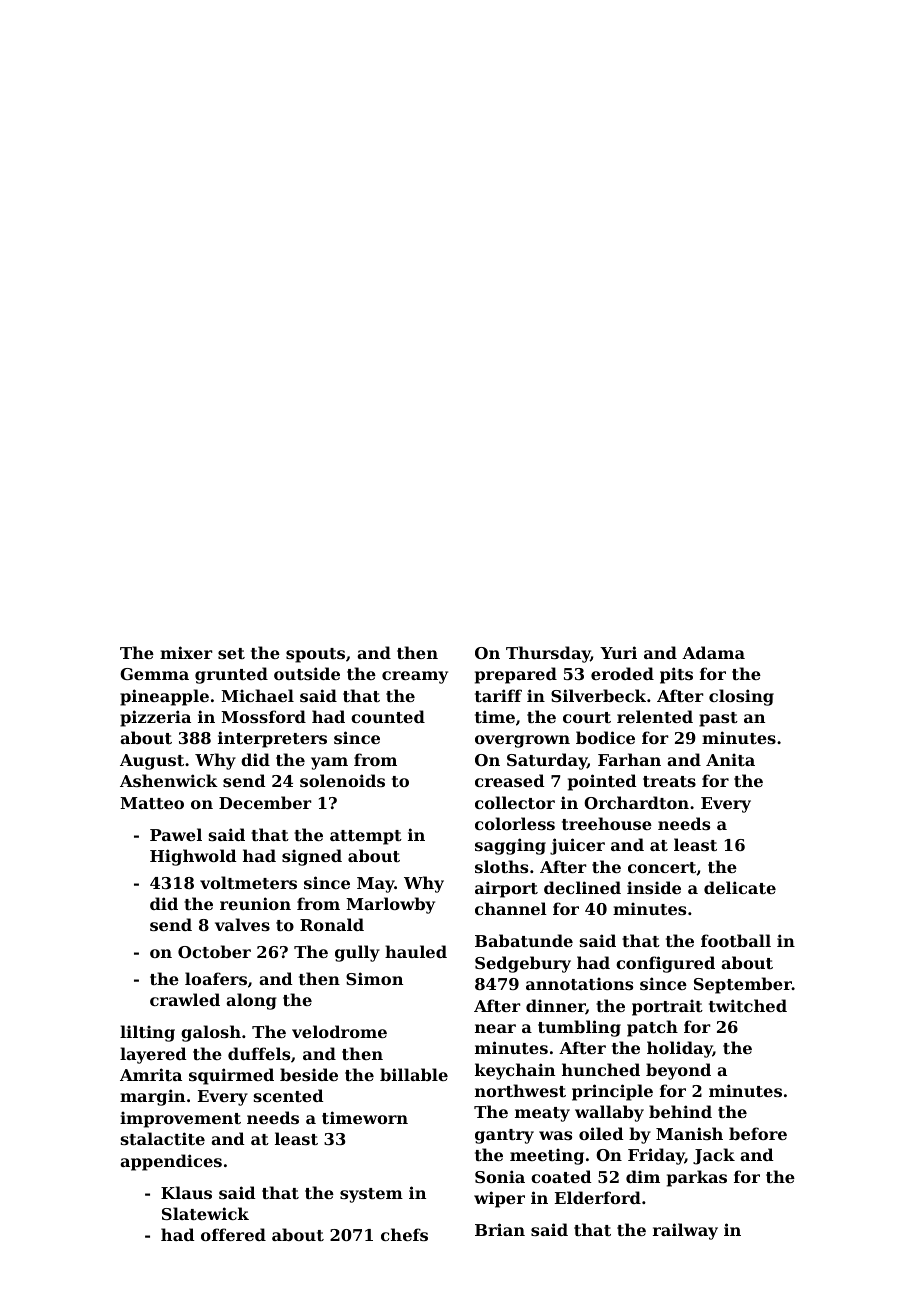 The width and height of the screenshot is (924, 1308). Describe the element at coordinates (629, 759) in the screenshot. I see `Farhan` at that location.
